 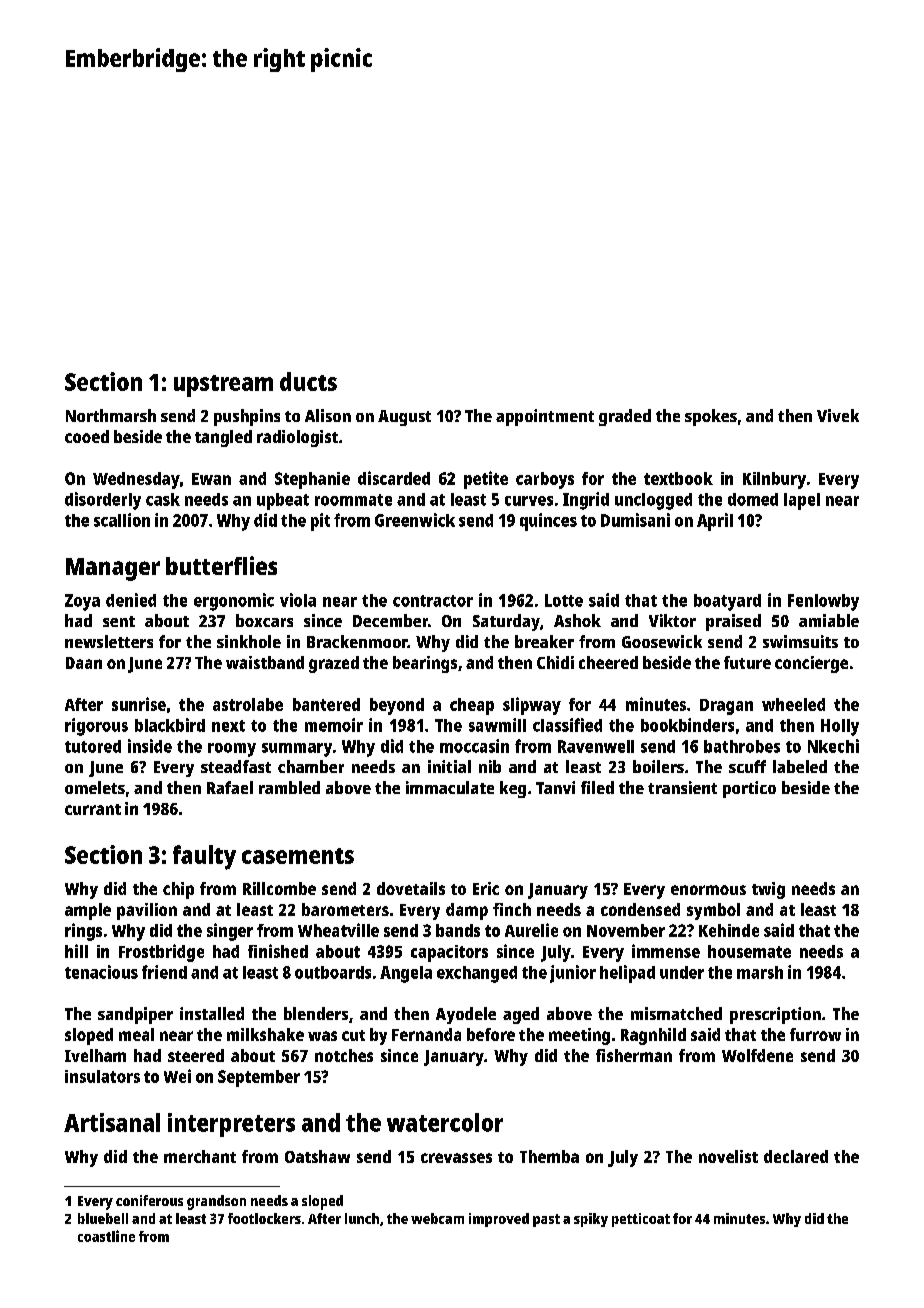 I want to click on upstream, so click(x=223, y=386).
